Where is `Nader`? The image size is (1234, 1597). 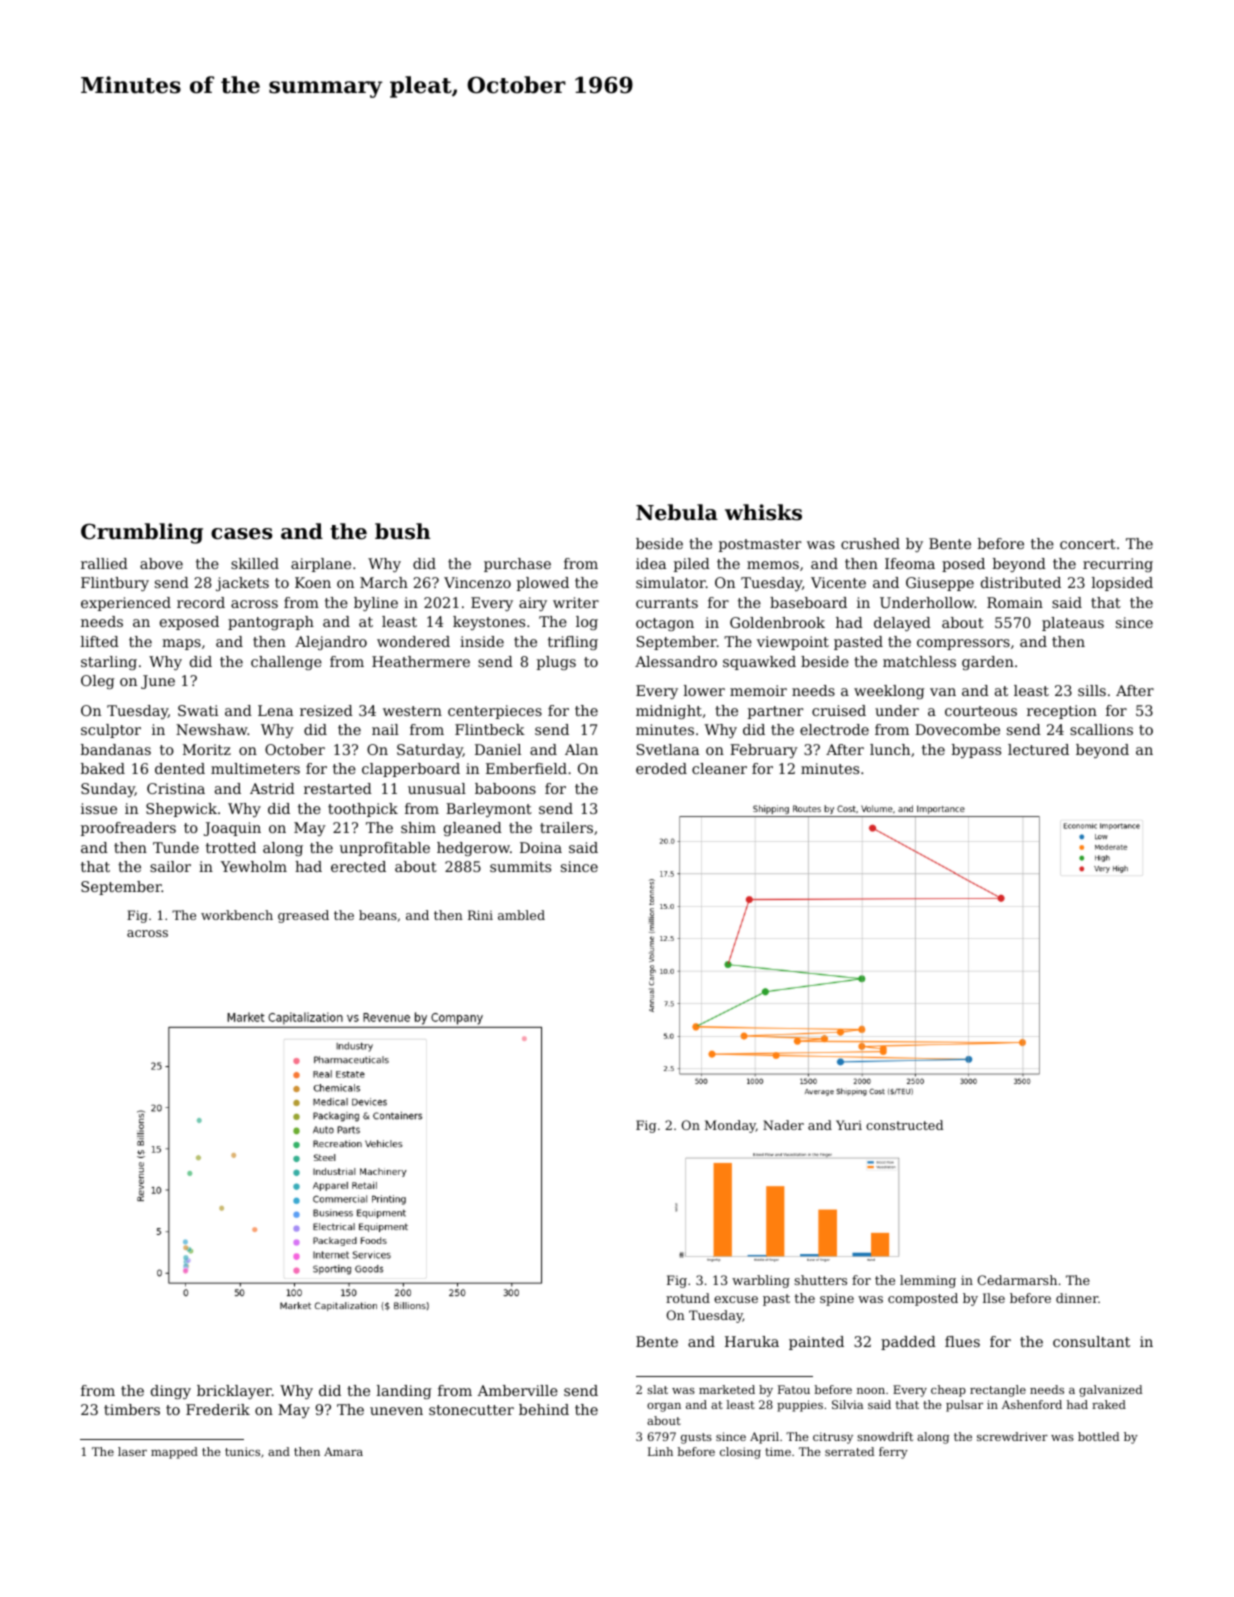 Nader is located at coordinates (783, 1125).
